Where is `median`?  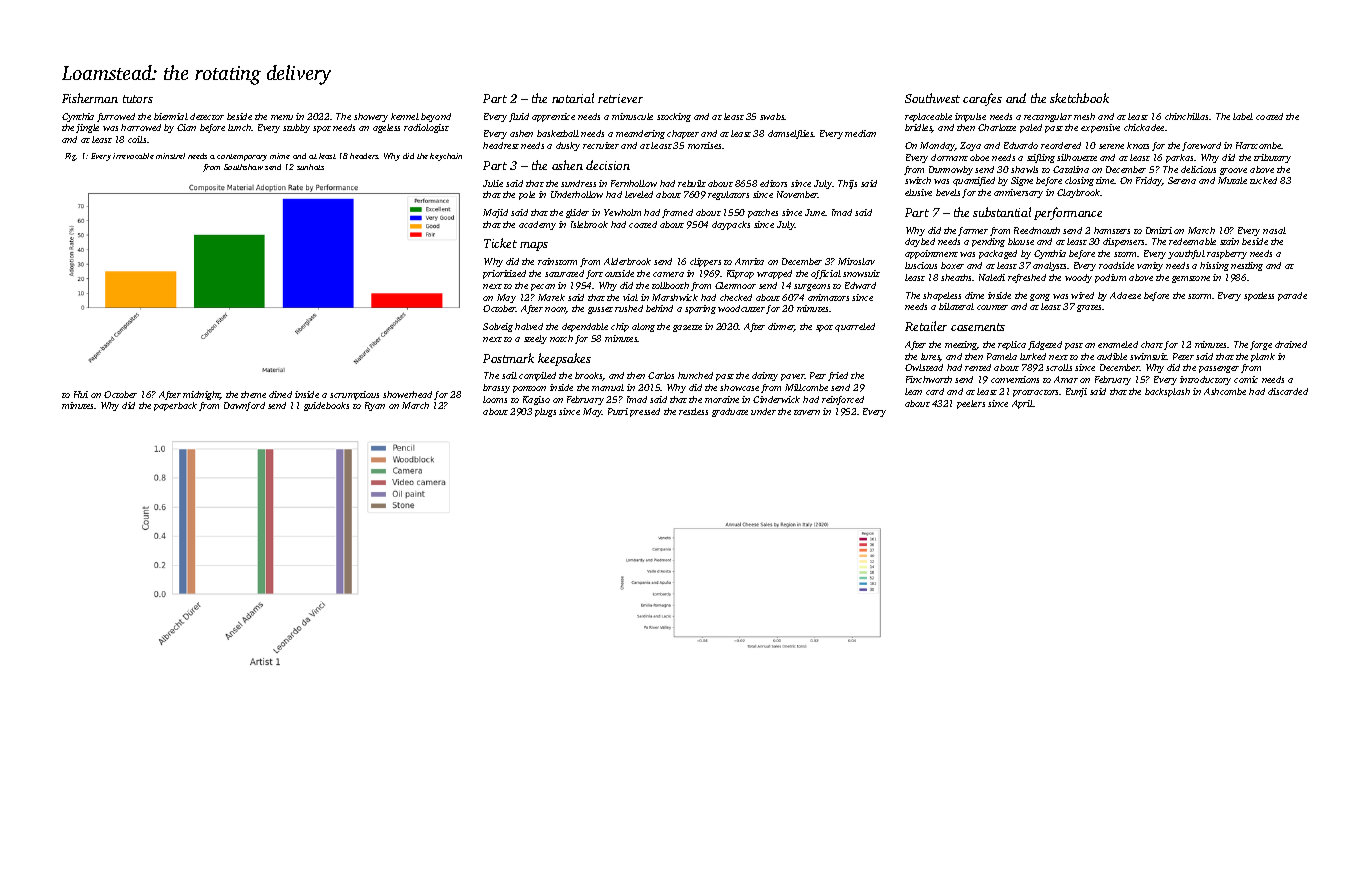 median is located at coordinates (860, 133).
